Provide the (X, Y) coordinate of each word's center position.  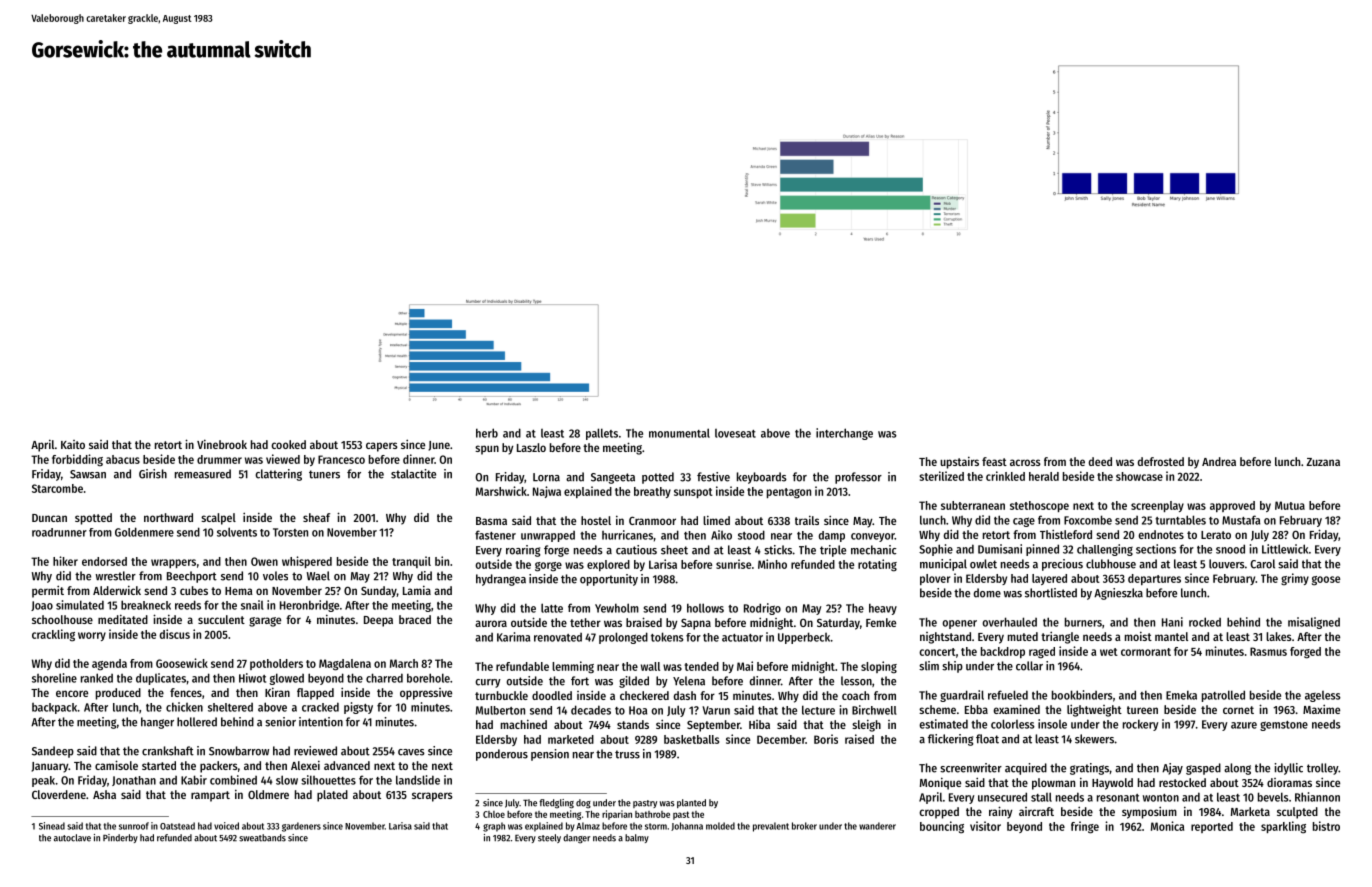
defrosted (1161, 461)
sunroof (134, 826)
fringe (1085, 827)
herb (487, 433)
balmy (637, 838)
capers (382, 447)
